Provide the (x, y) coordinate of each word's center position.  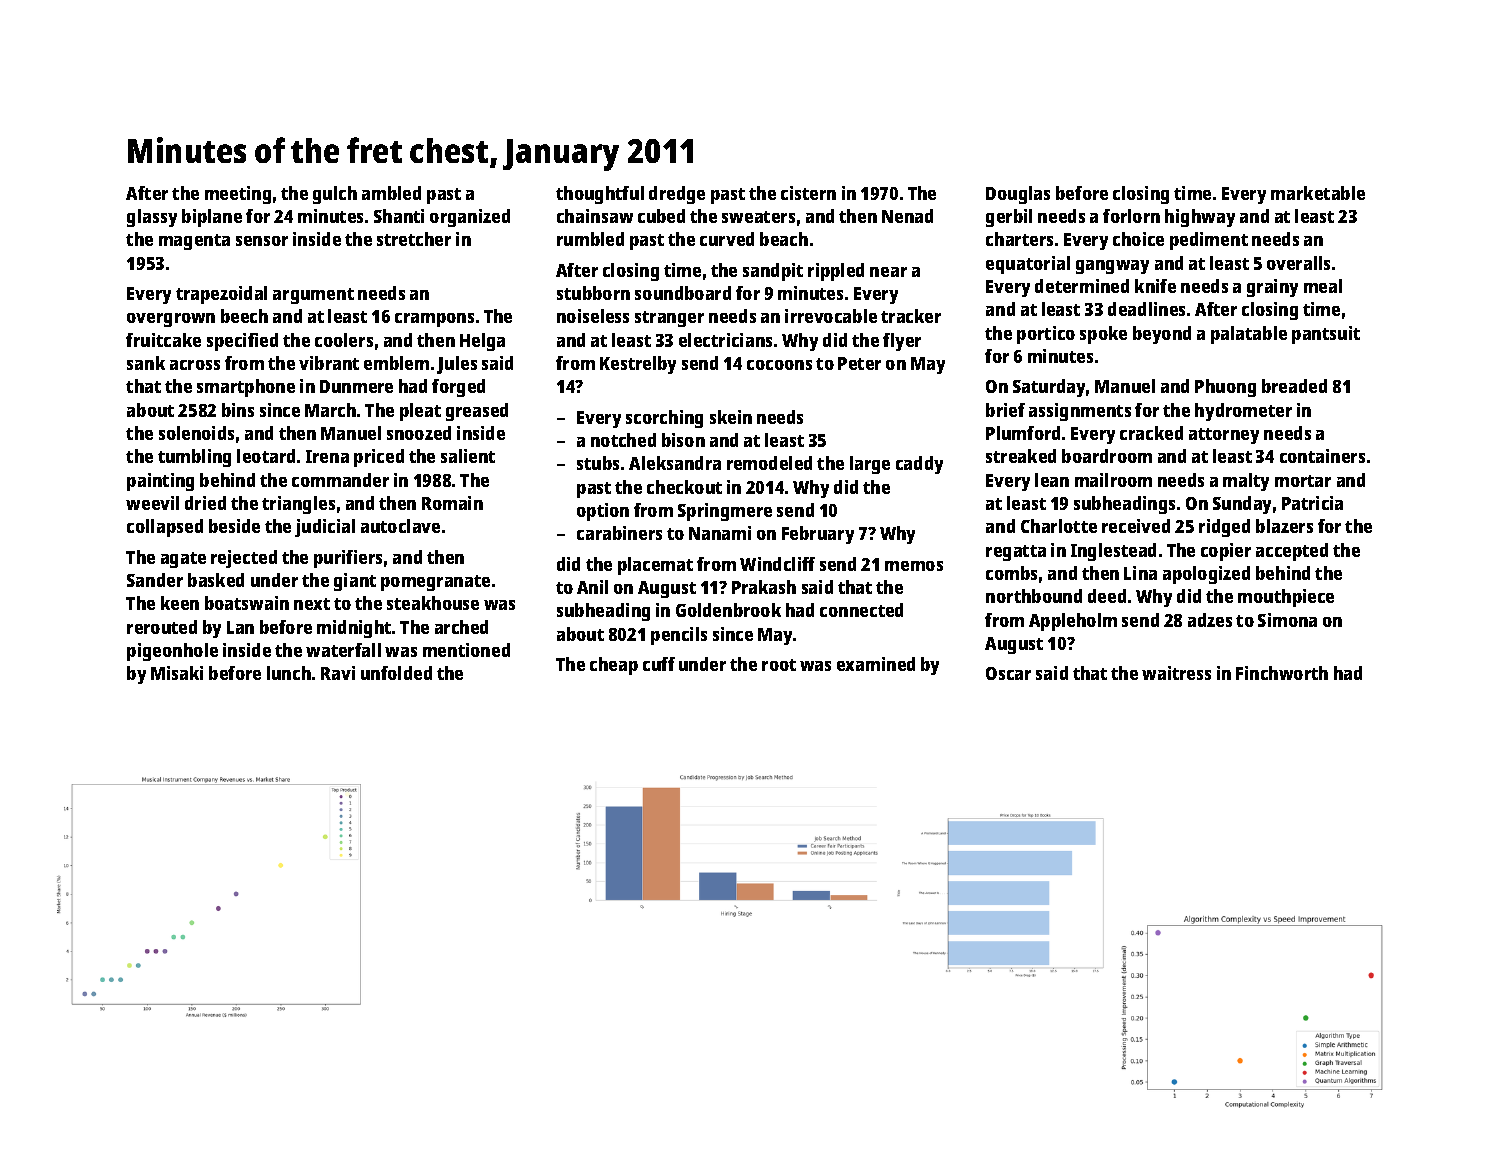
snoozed (419, 433)
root (779, 665)
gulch (335, 195)
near (888, 272)
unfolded (396, 673)
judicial (325, 528)
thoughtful (600, 195)
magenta (194, 242)
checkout (684, 487)
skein (731, 417)
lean (1052, 480)
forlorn (1131, 216)
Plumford (1023, 433)
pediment (1209, 241)
